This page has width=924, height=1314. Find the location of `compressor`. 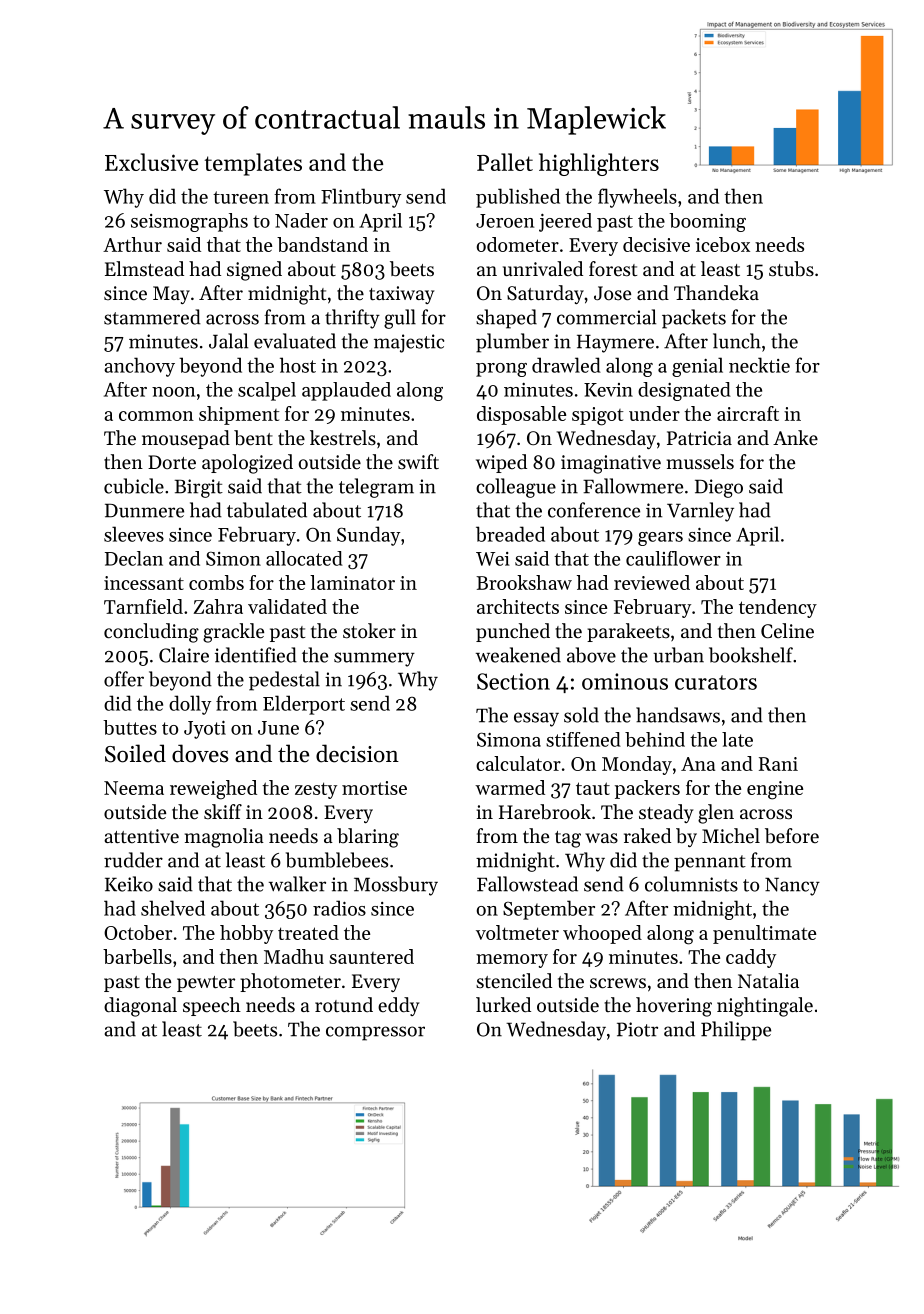

compressor is located at coordinates (375, 1033).
